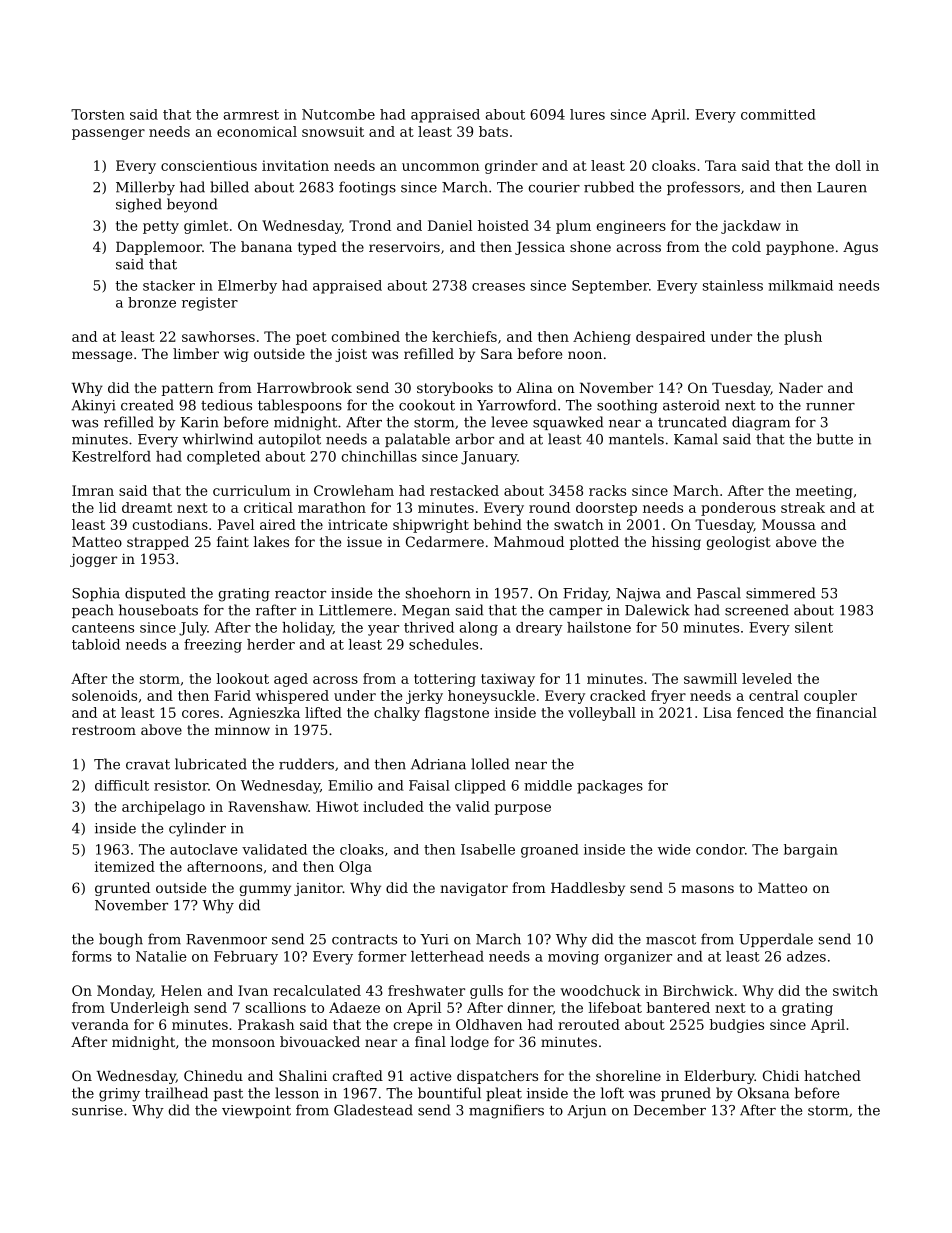  Describe the element at coordinates (491, 697) in the screenshot. I see `honeysuckle` at that location.
